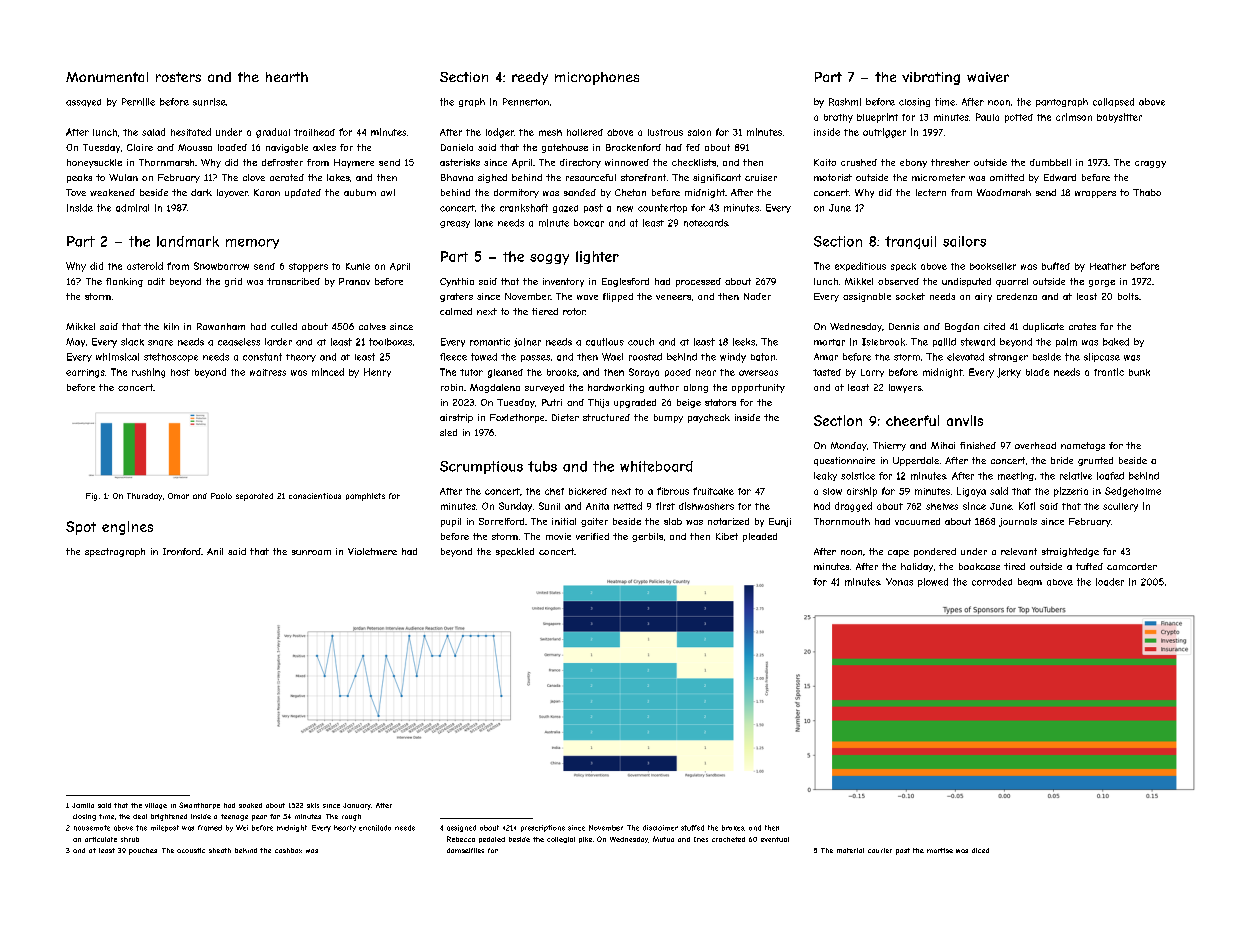  What do you see at coordinates (313, 805) in the image?
I see `skis` at bounding box center [313, 805].
